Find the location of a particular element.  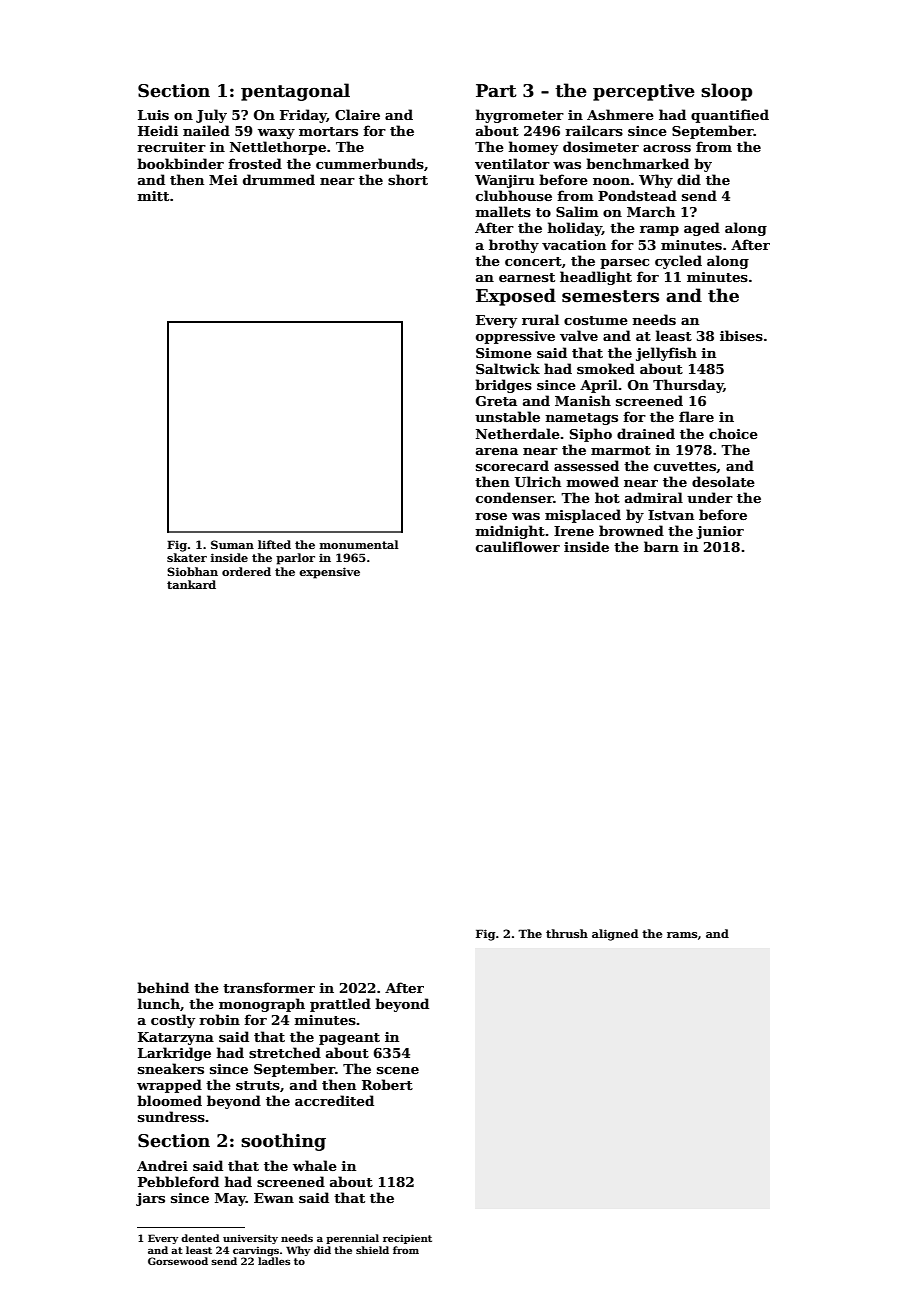

Part is located at coordinates (496, 91).
